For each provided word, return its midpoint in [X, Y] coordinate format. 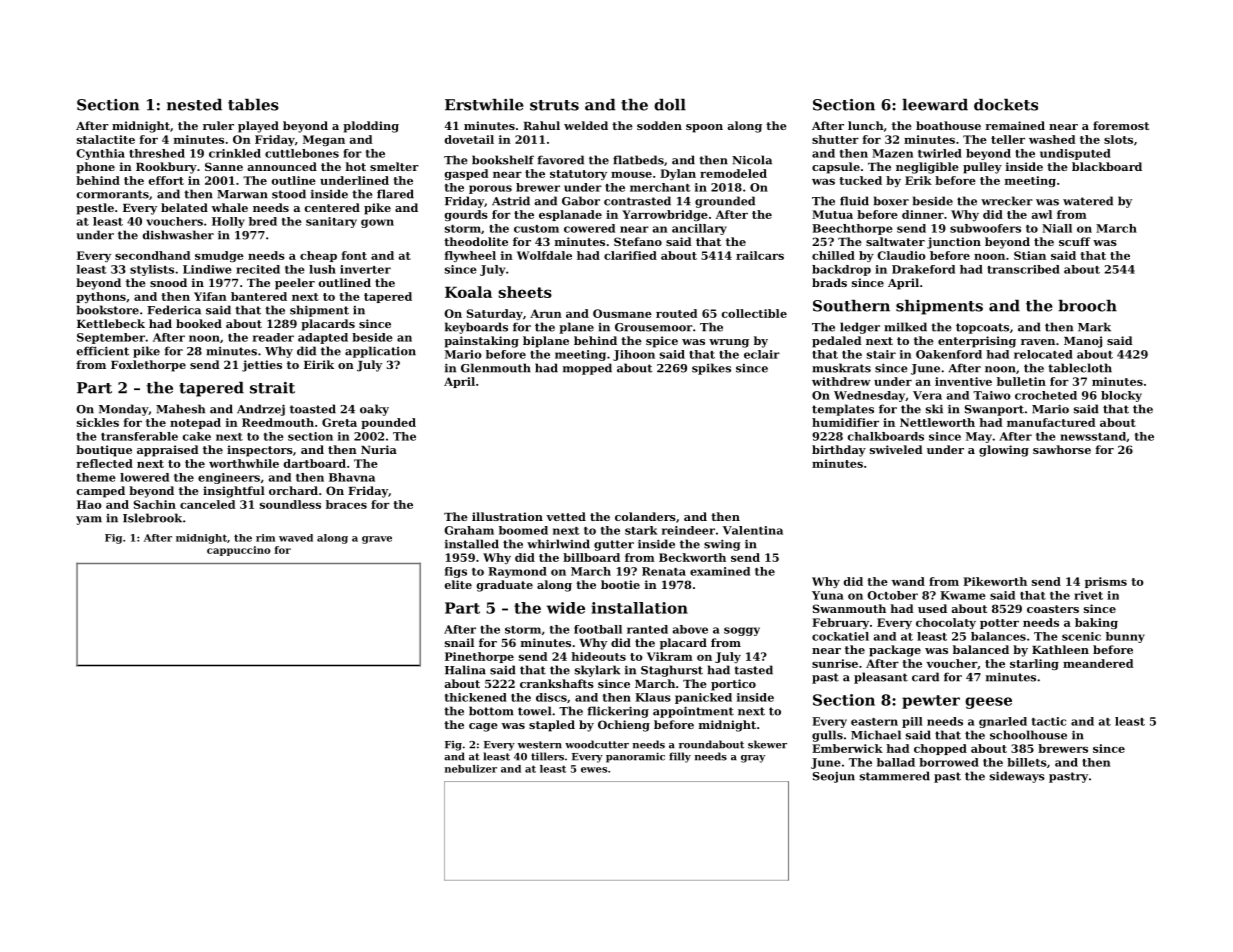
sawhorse [1062, 449]
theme [96, 477]
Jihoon [634, 355]
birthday [839, 451]
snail [459, 642]
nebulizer [471, 769]
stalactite [106, 139]
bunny [1125, 637]
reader [273, 337]
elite [458, 584]
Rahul [541, 125]
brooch [1087, 306]
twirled [940, 153]
